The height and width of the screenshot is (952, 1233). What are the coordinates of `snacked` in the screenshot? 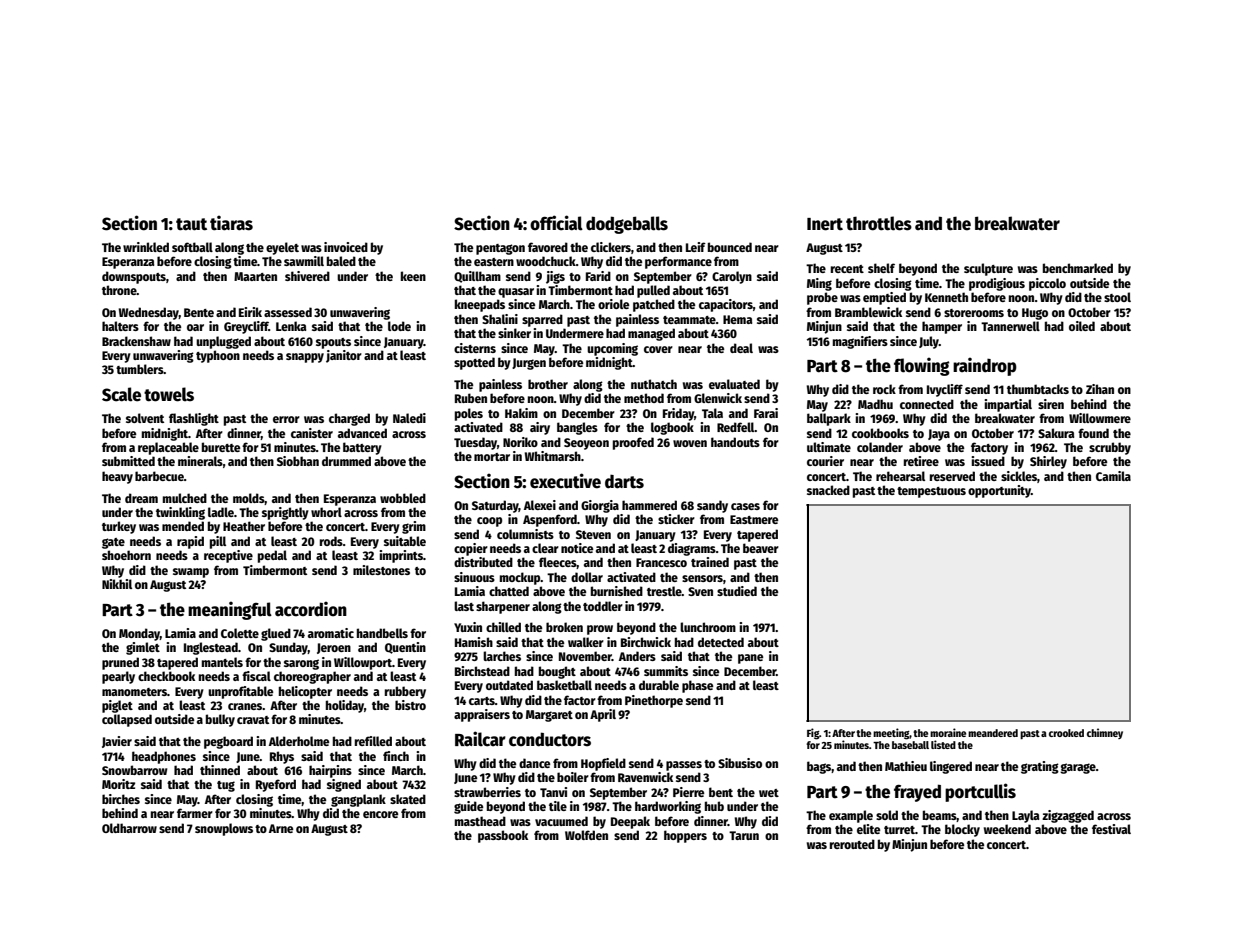 It's located at (828, 490).
